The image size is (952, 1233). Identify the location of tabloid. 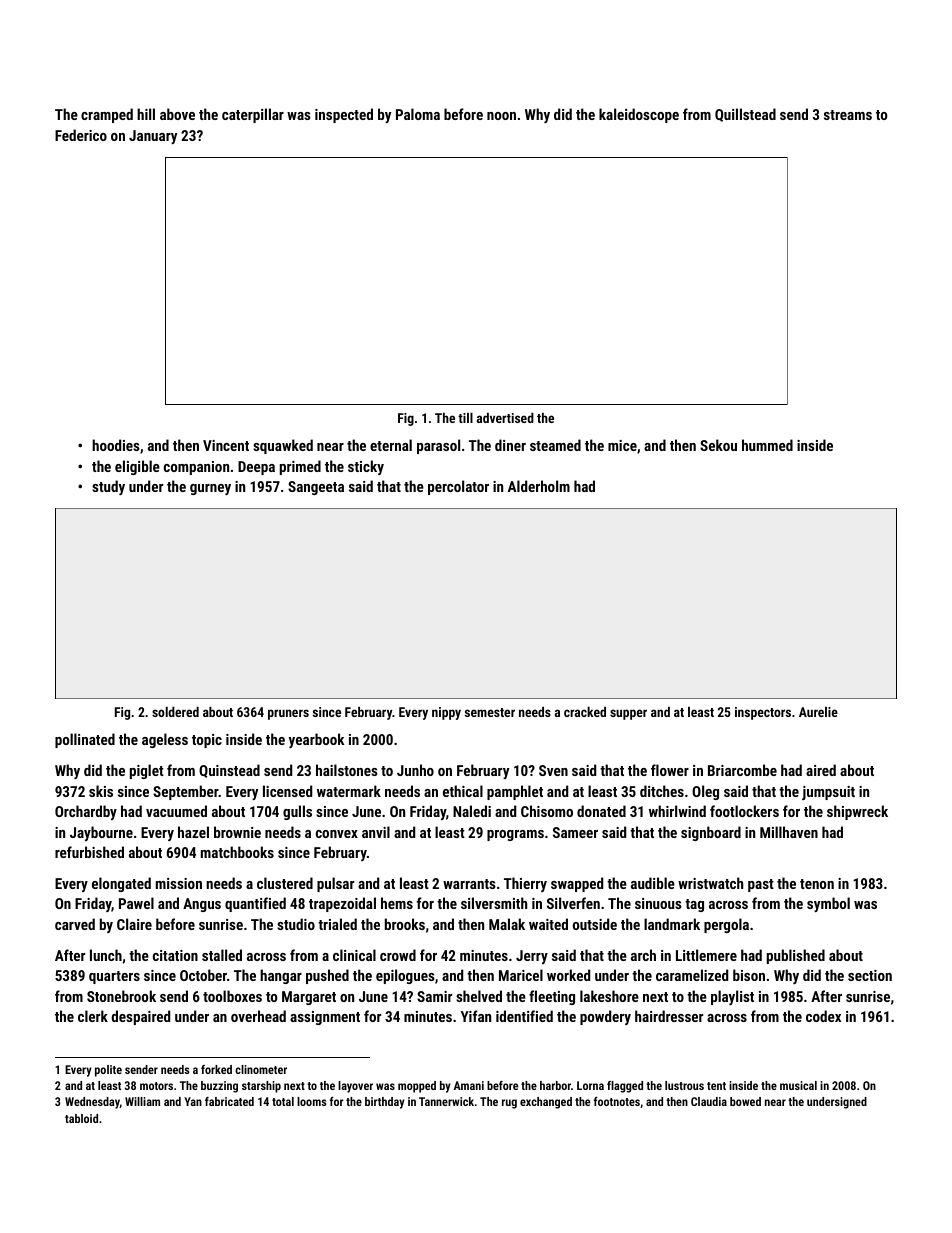
(81, 1118).
